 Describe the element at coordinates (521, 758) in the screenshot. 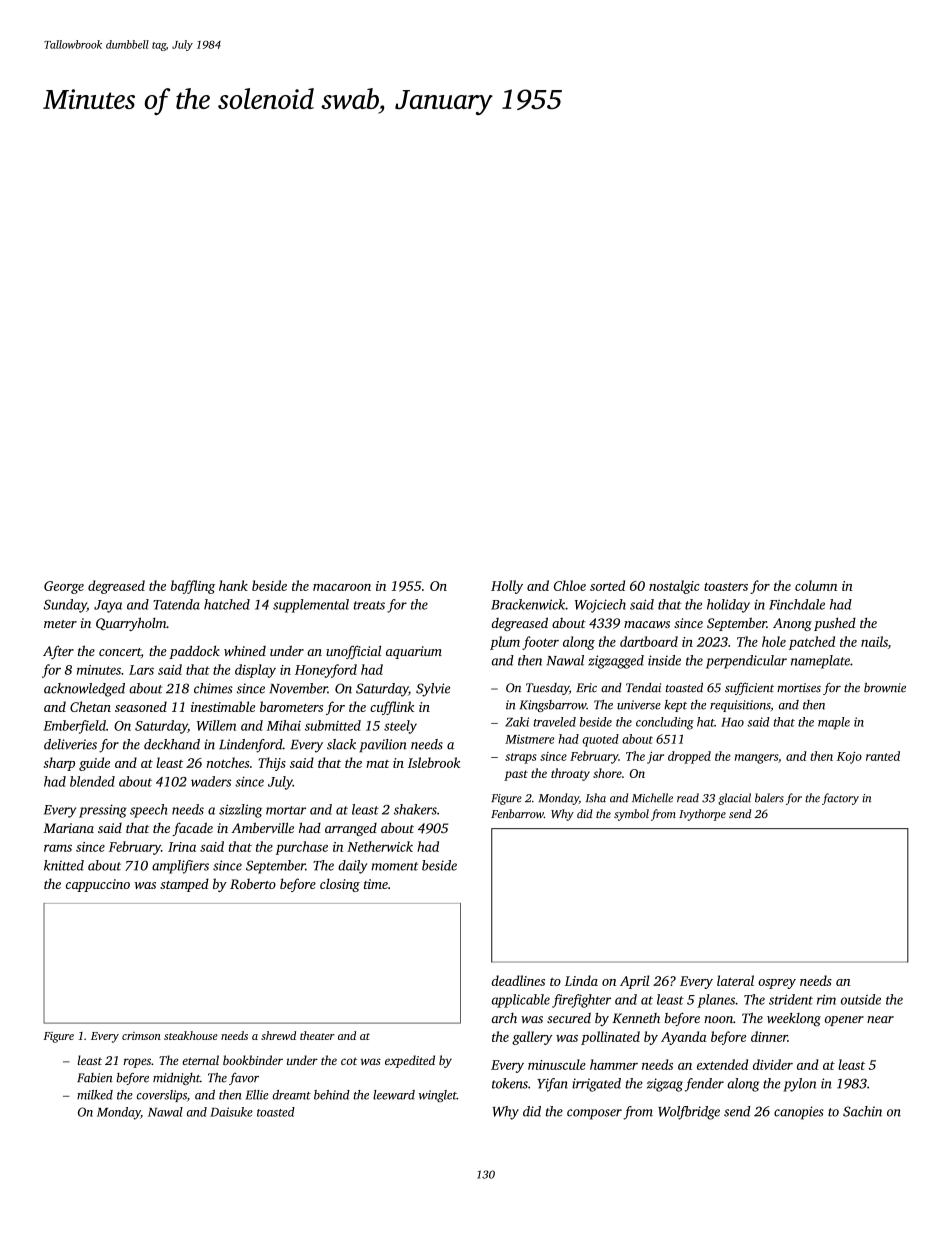

I see `straps` at that location.
